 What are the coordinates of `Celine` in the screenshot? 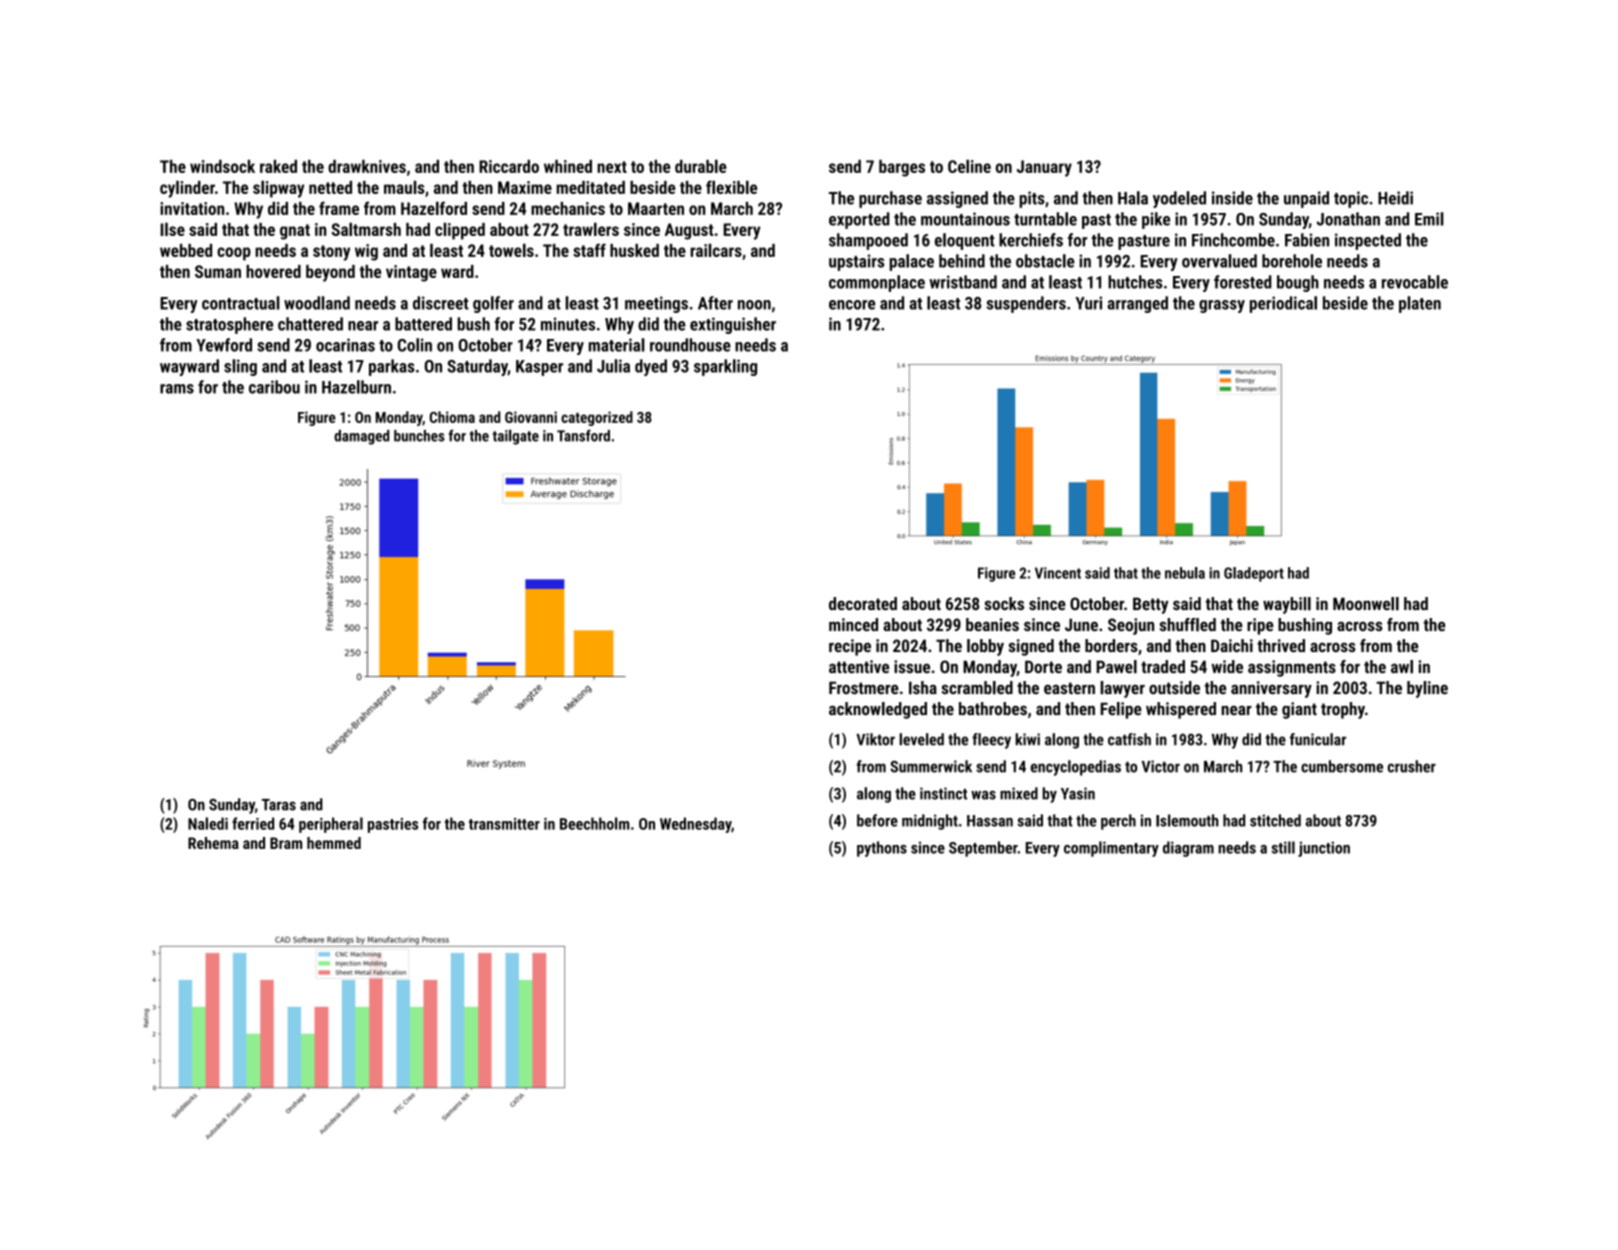 It's located at (969, 166).
